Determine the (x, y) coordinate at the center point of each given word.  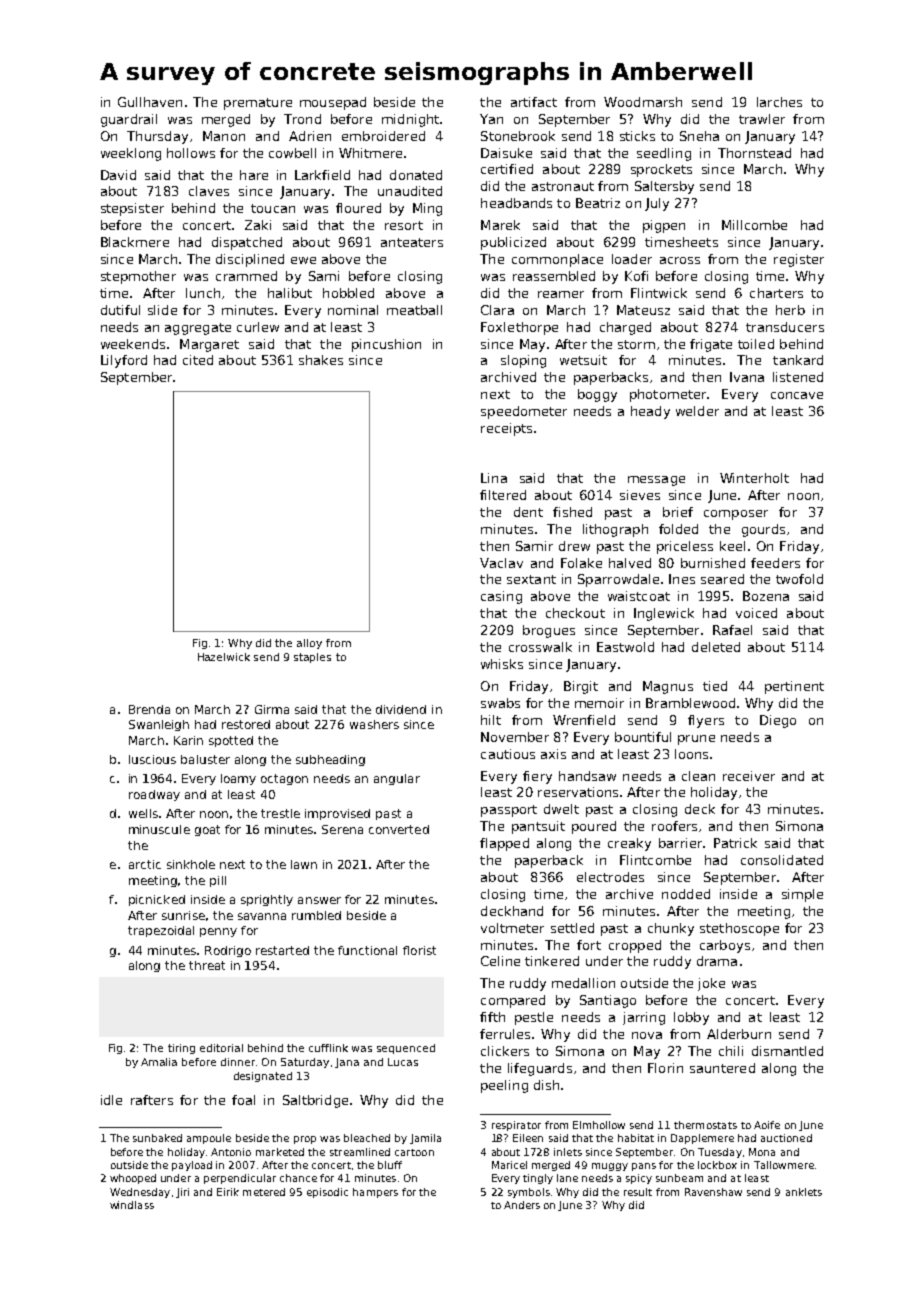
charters (776, 293)
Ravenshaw (713, 1192)
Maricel (509, 1165)
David (118, 175)
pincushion (386, 345)
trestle (280, 813)
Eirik (228, 1192)
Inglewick (664, 614)
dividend (401, 709)
